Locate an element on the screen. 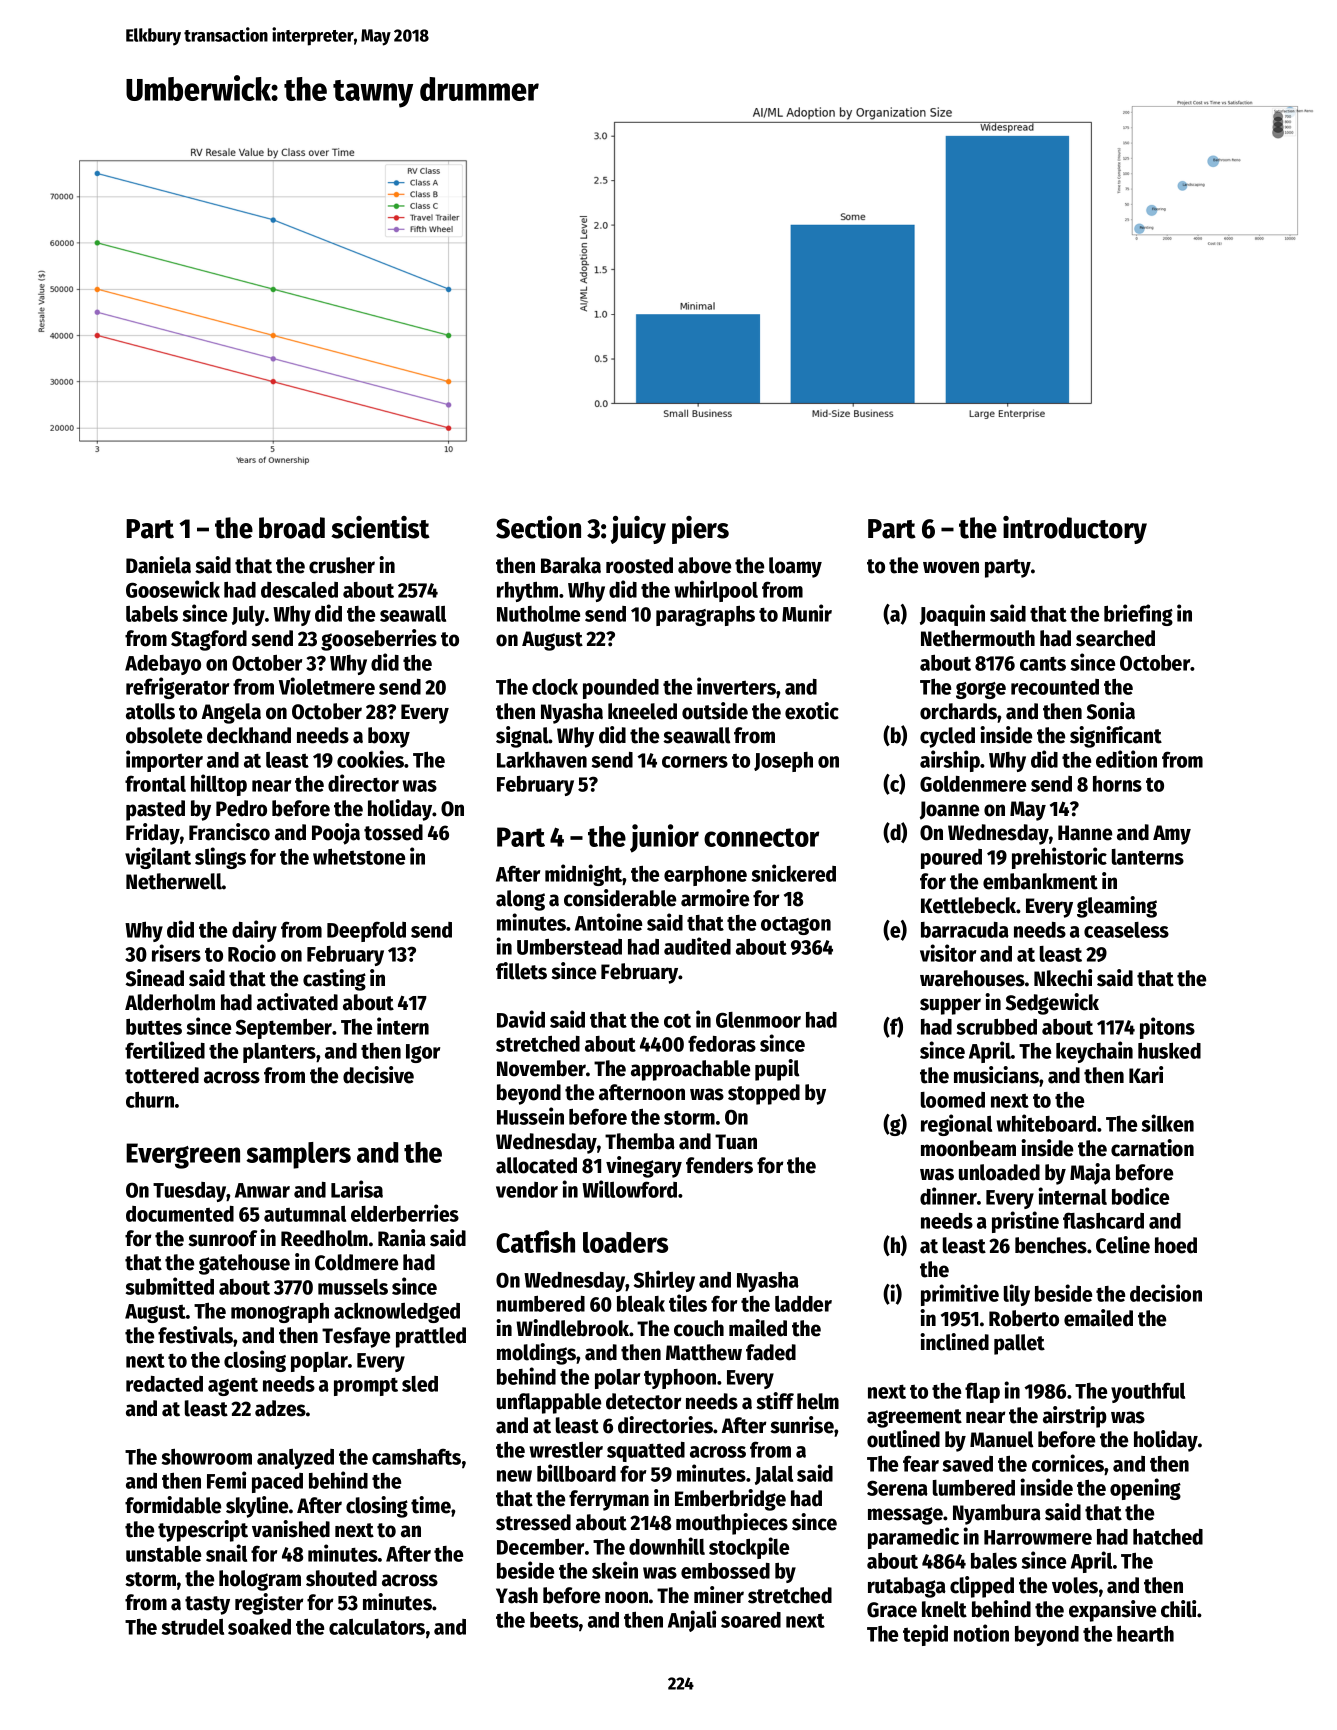 The height and width of the screenshot is (1730, 1337). snickered is located at coordinates (794, 873).
